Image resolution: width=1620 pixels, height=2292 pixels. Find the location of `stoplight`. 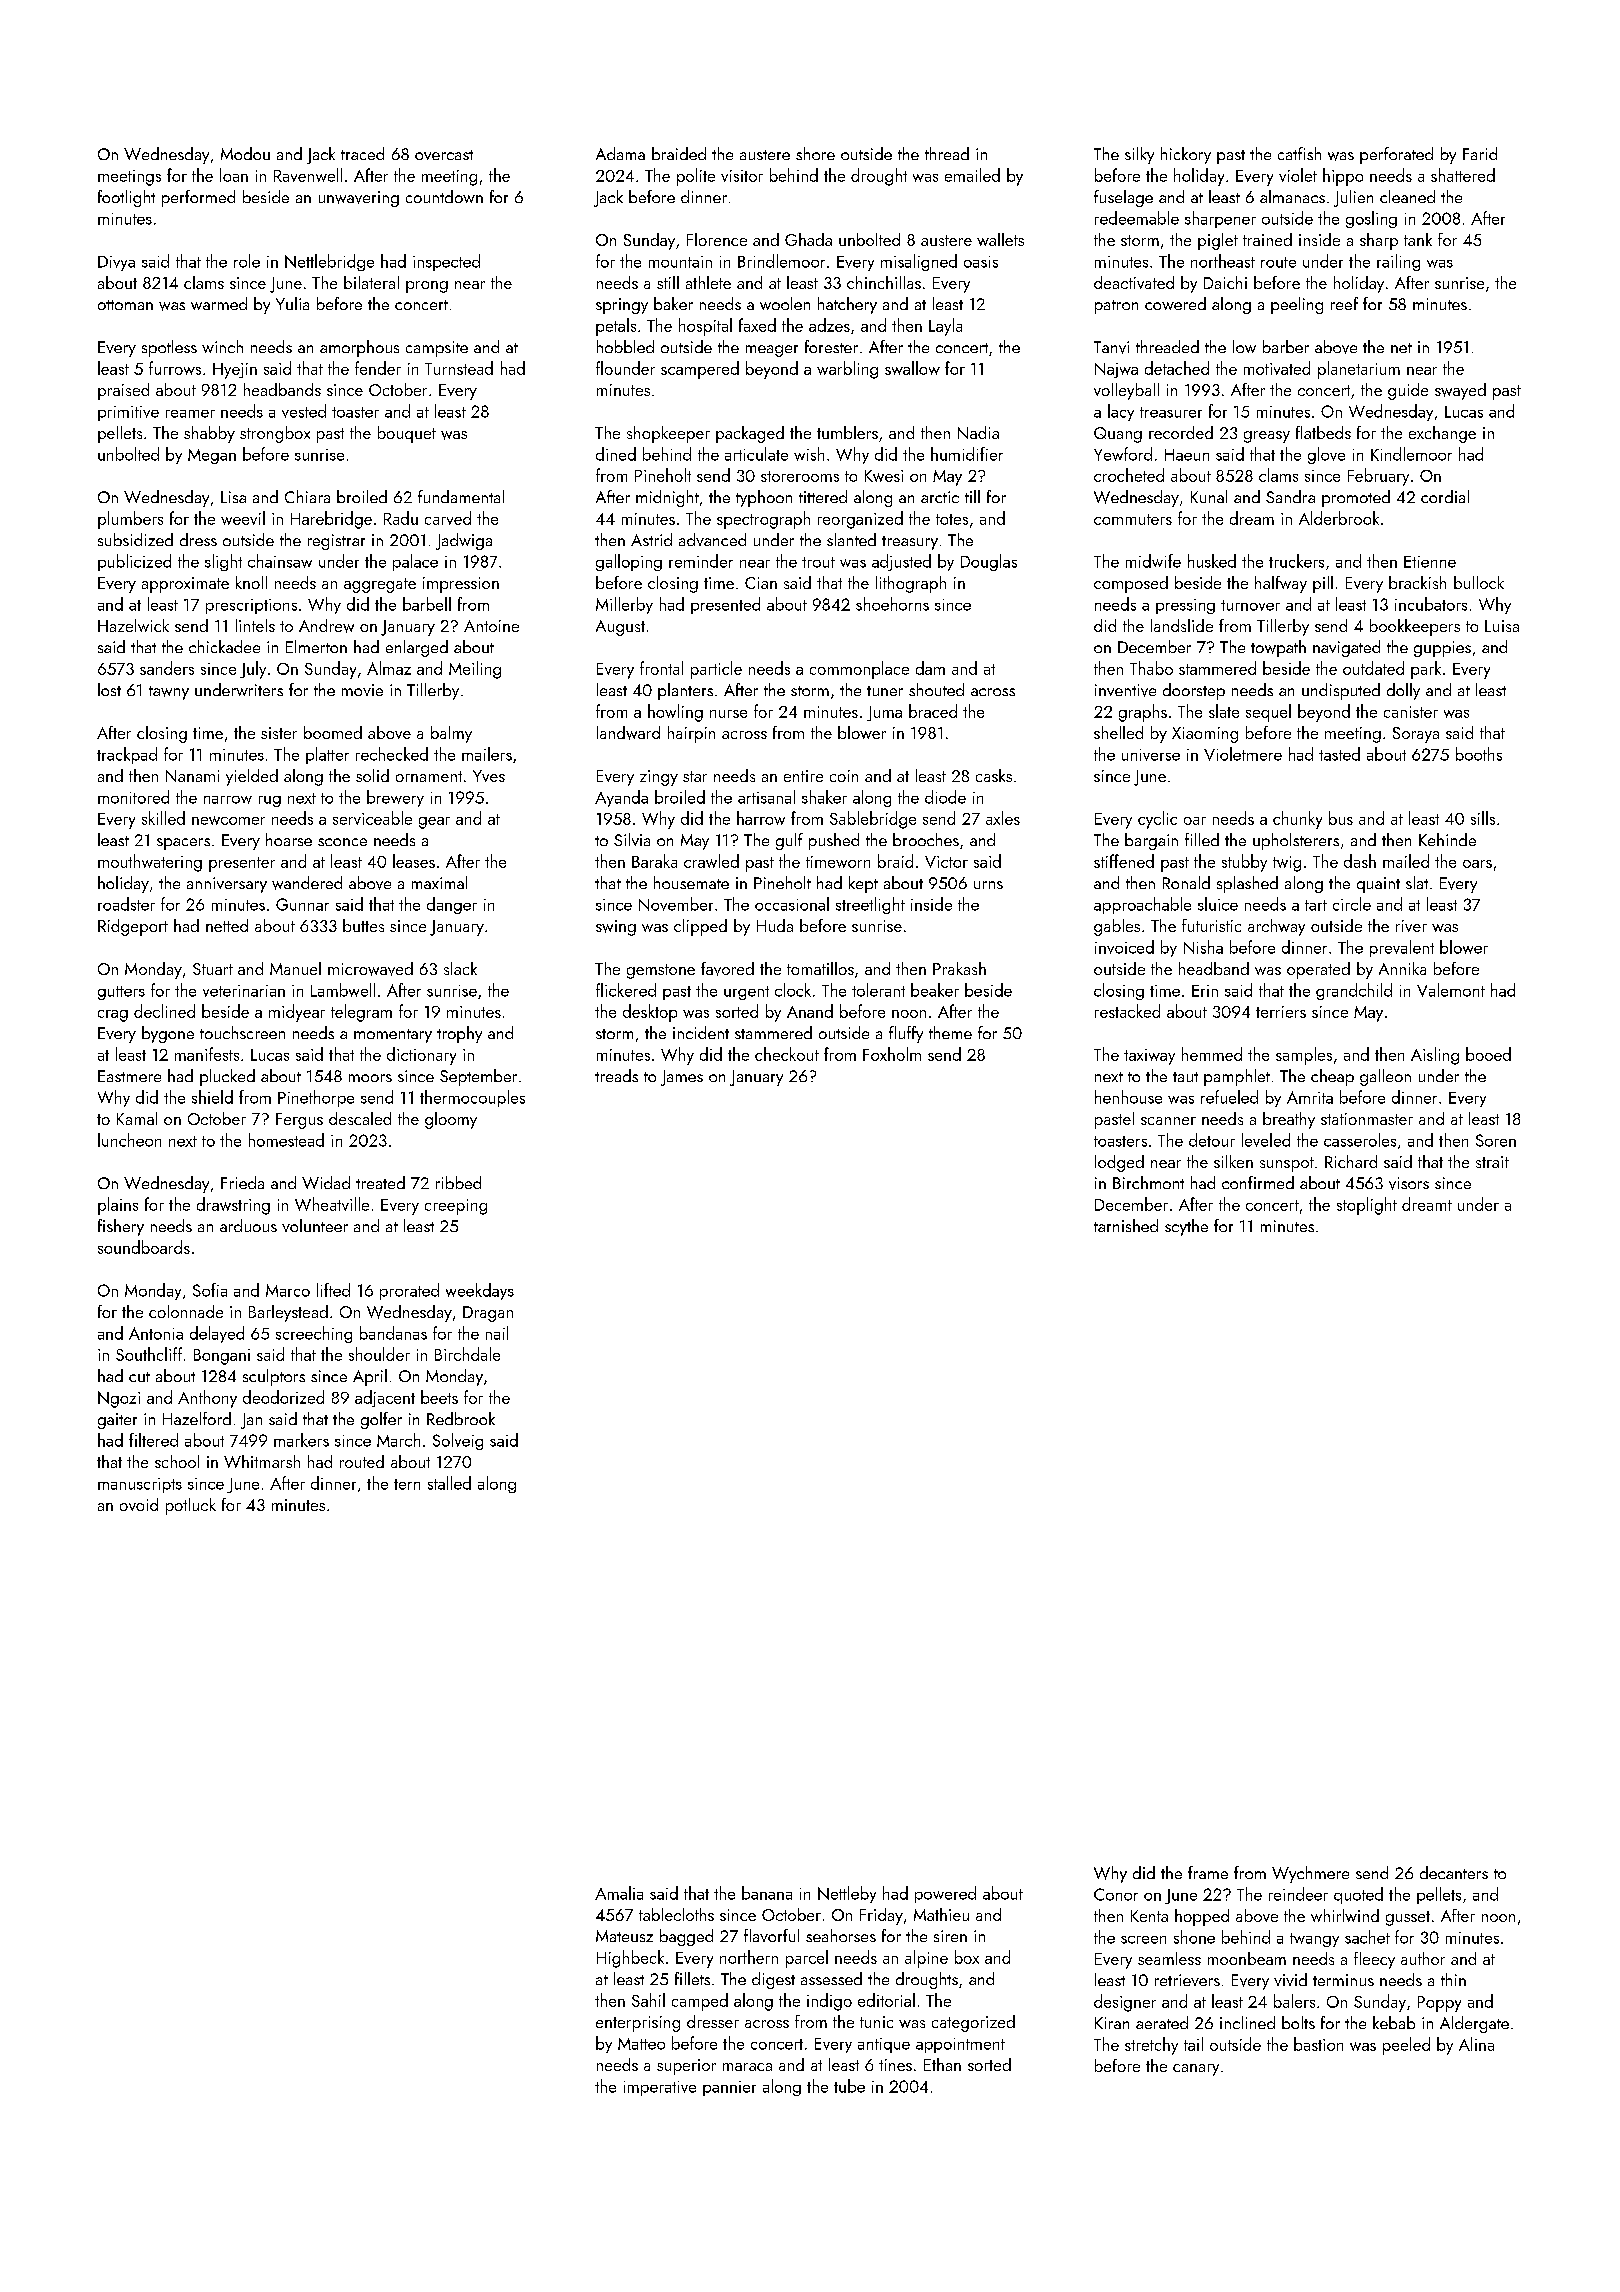

stoplight is located at coordinates (1367, 1206).
